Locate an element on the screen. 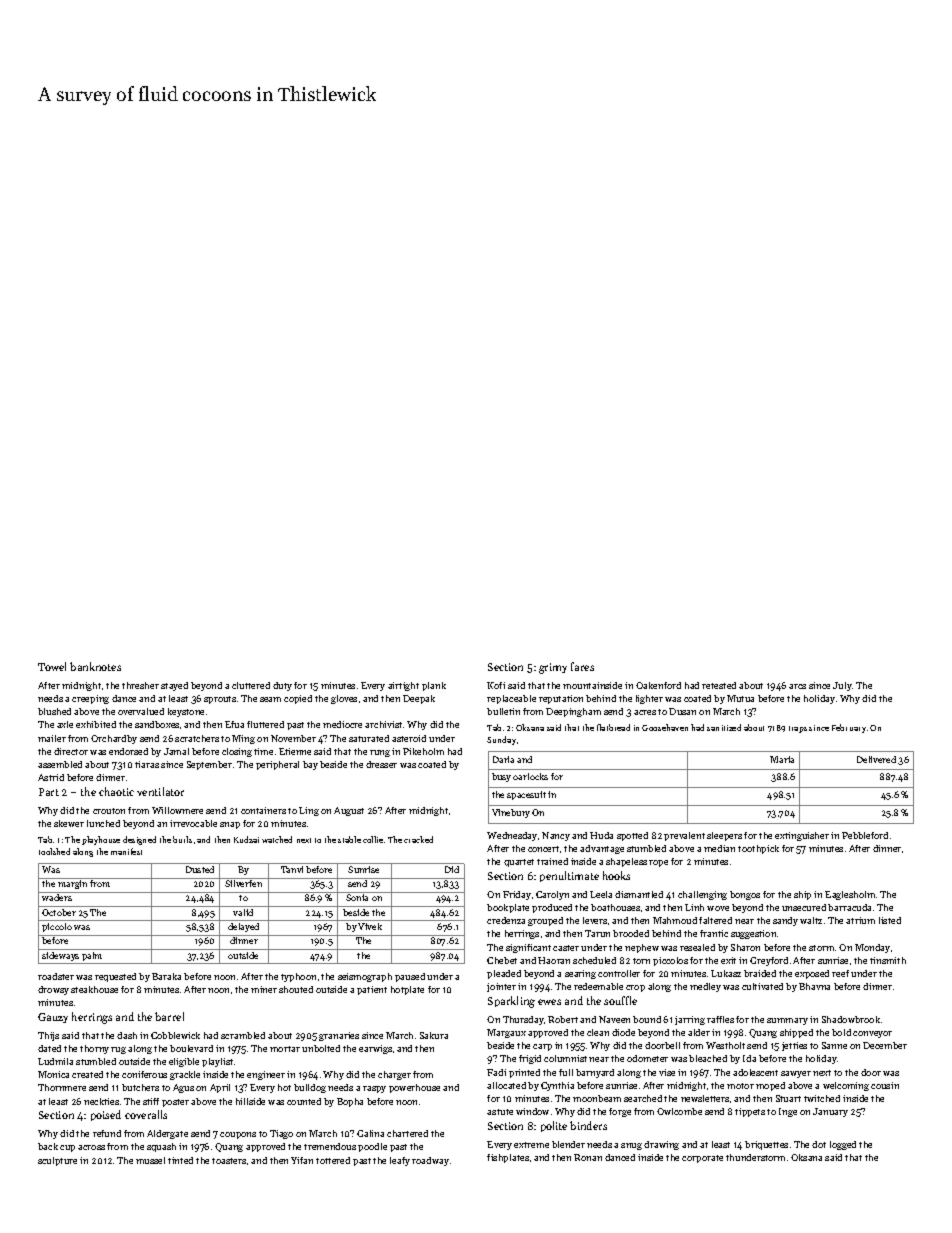 This screenshot has height=1233, width=952. snap is located at coordinates (230, 825).
